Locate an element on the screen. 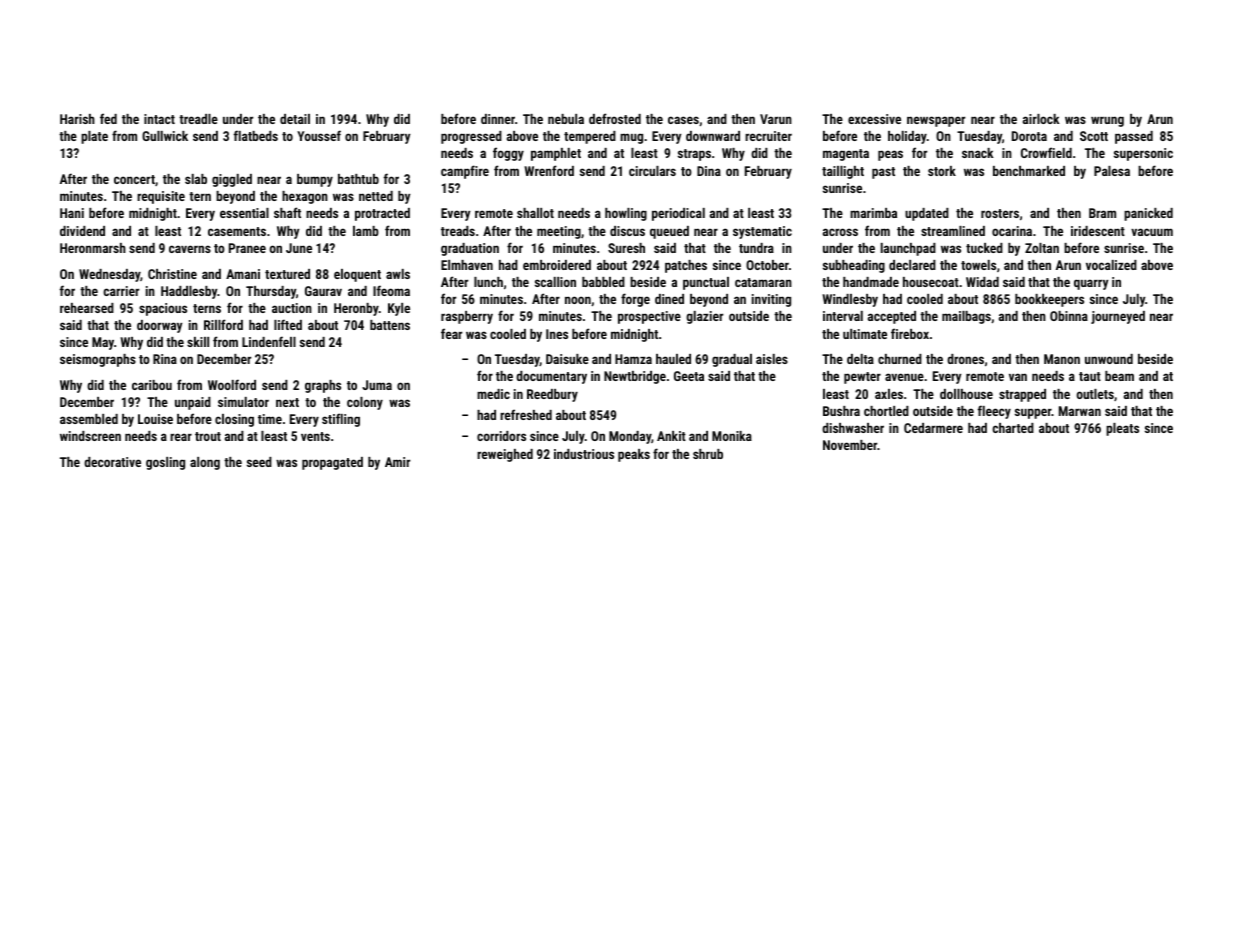 The image size is (1233, 952). rosters is located at coordinates (1000, 213).
